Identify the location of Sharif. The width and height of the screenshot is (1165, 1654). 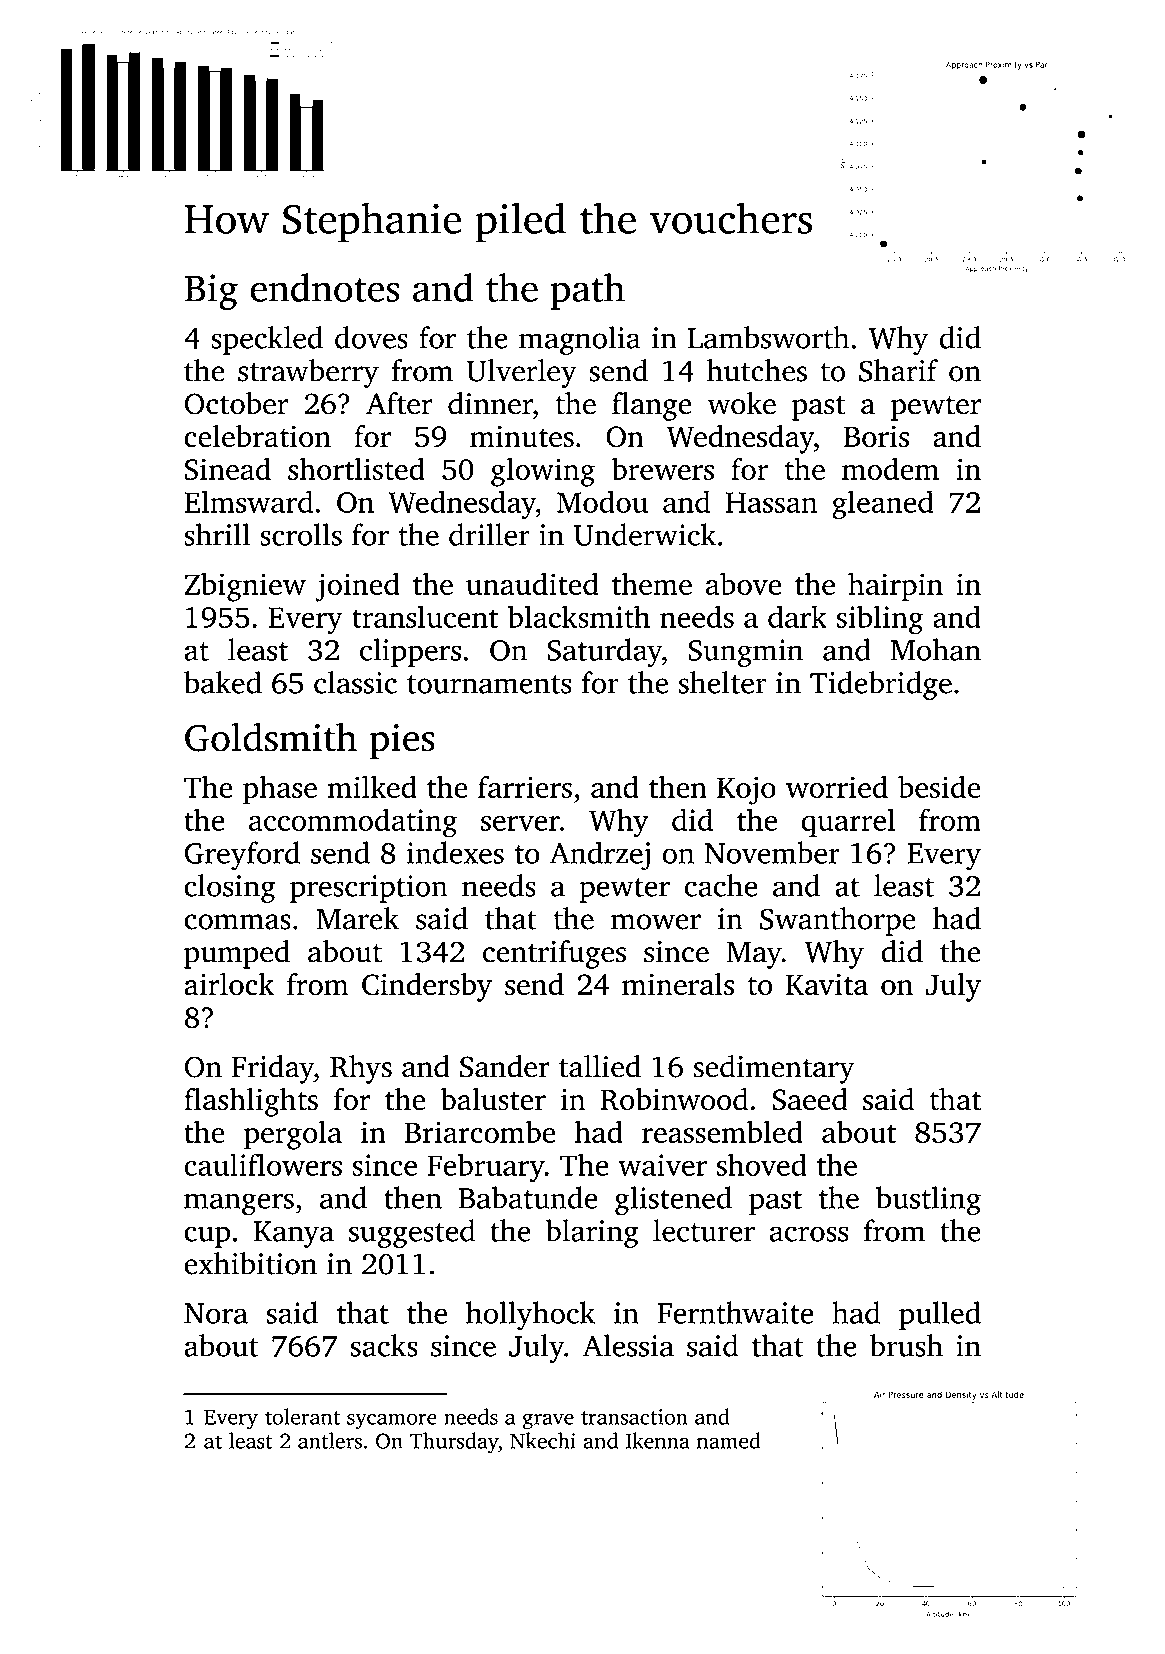
(898, 370).
